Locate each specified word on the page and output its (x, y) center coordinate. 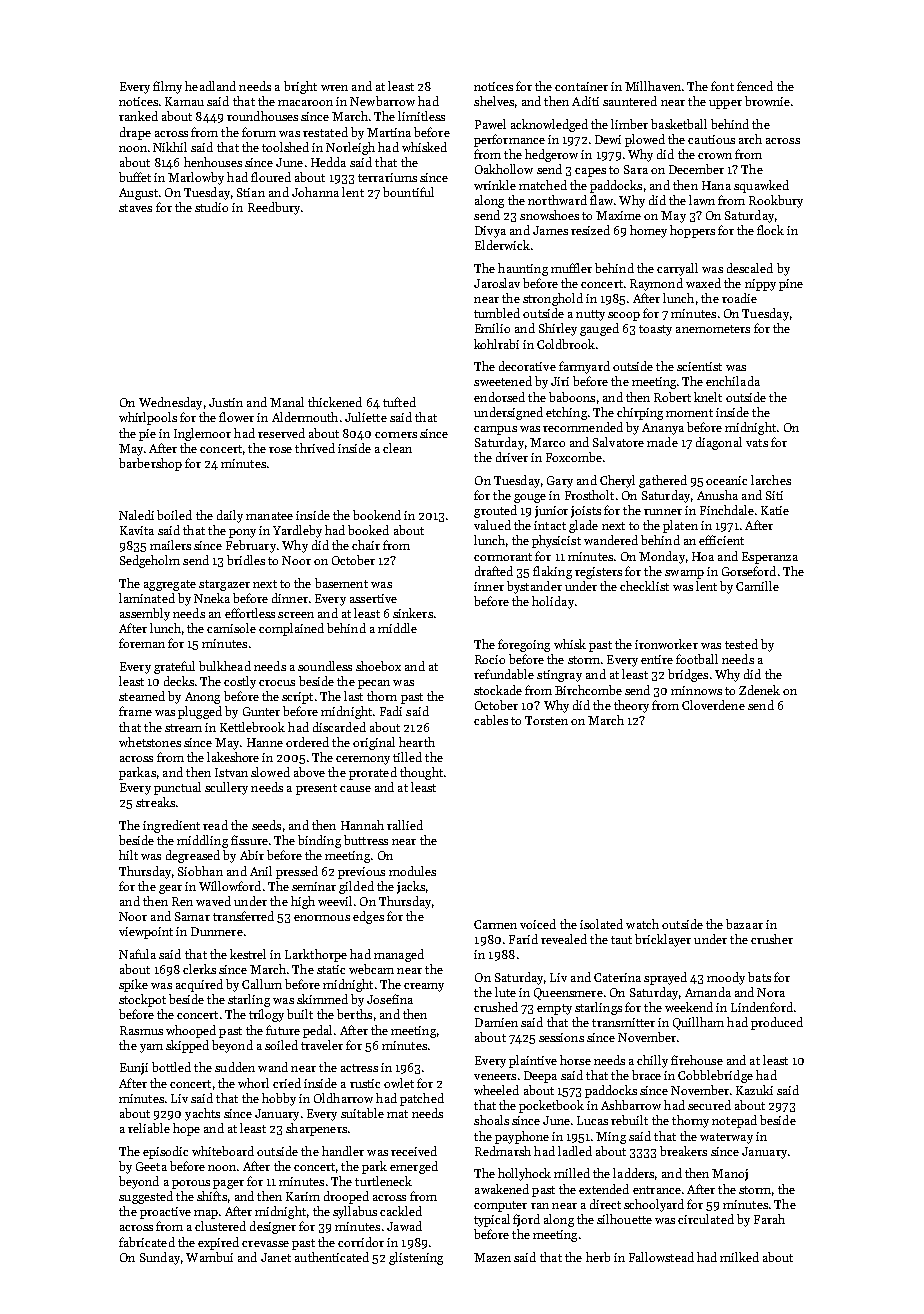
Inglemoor (202, 434)
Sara (636, 169)
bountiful (408, 192)
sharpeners (316, 1129)
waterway (726, 1138)
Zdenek (759, 690)
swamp (684, 574)
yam (151, 1048)
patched (422, 1099)
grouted (495, 511)
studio (211, 207)
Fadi (391, 711)
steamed (142, 696)
